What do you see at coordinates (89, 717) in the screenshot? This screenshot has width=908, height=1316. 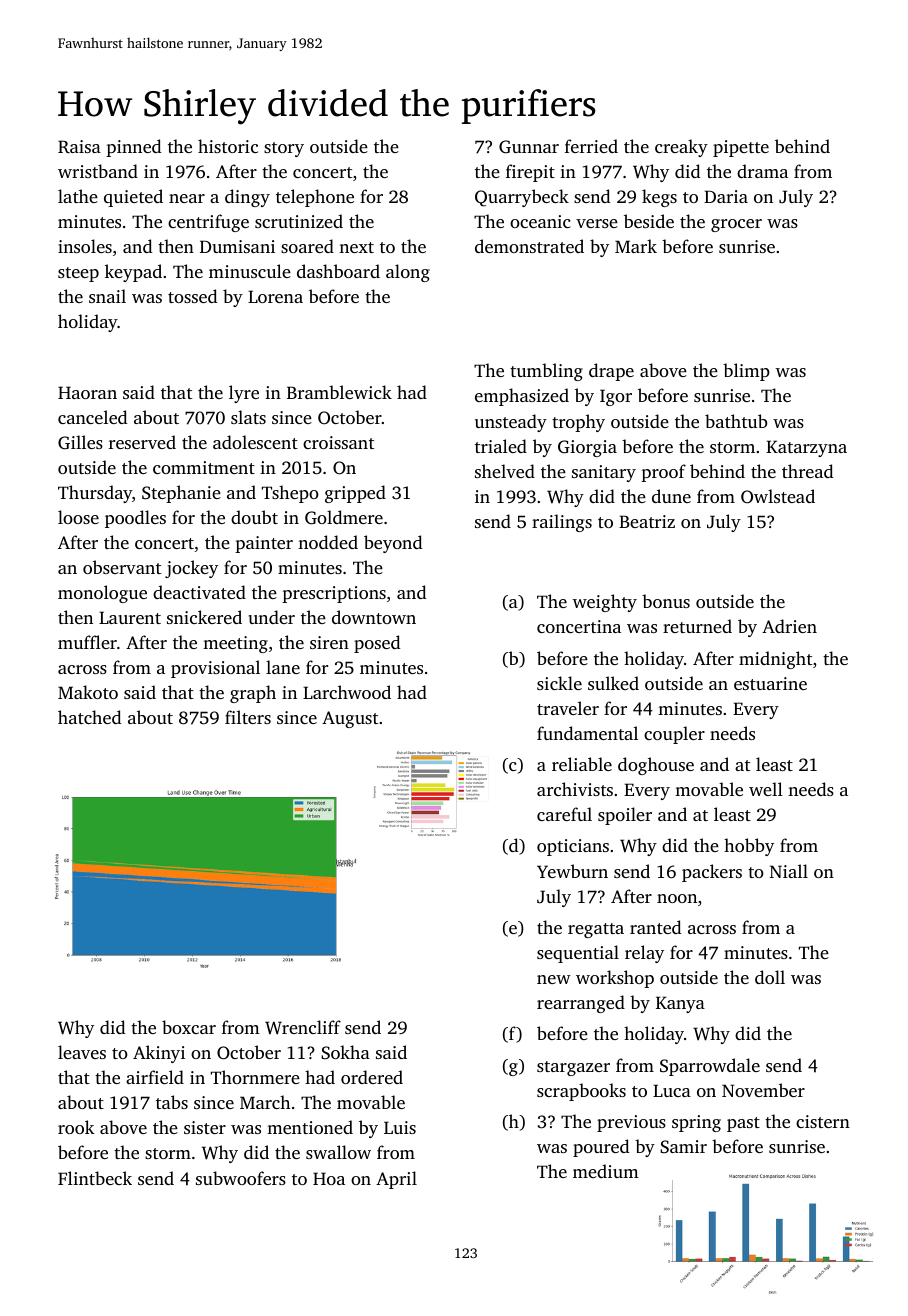 I see `hatched` at bounding box center [89, 717].
